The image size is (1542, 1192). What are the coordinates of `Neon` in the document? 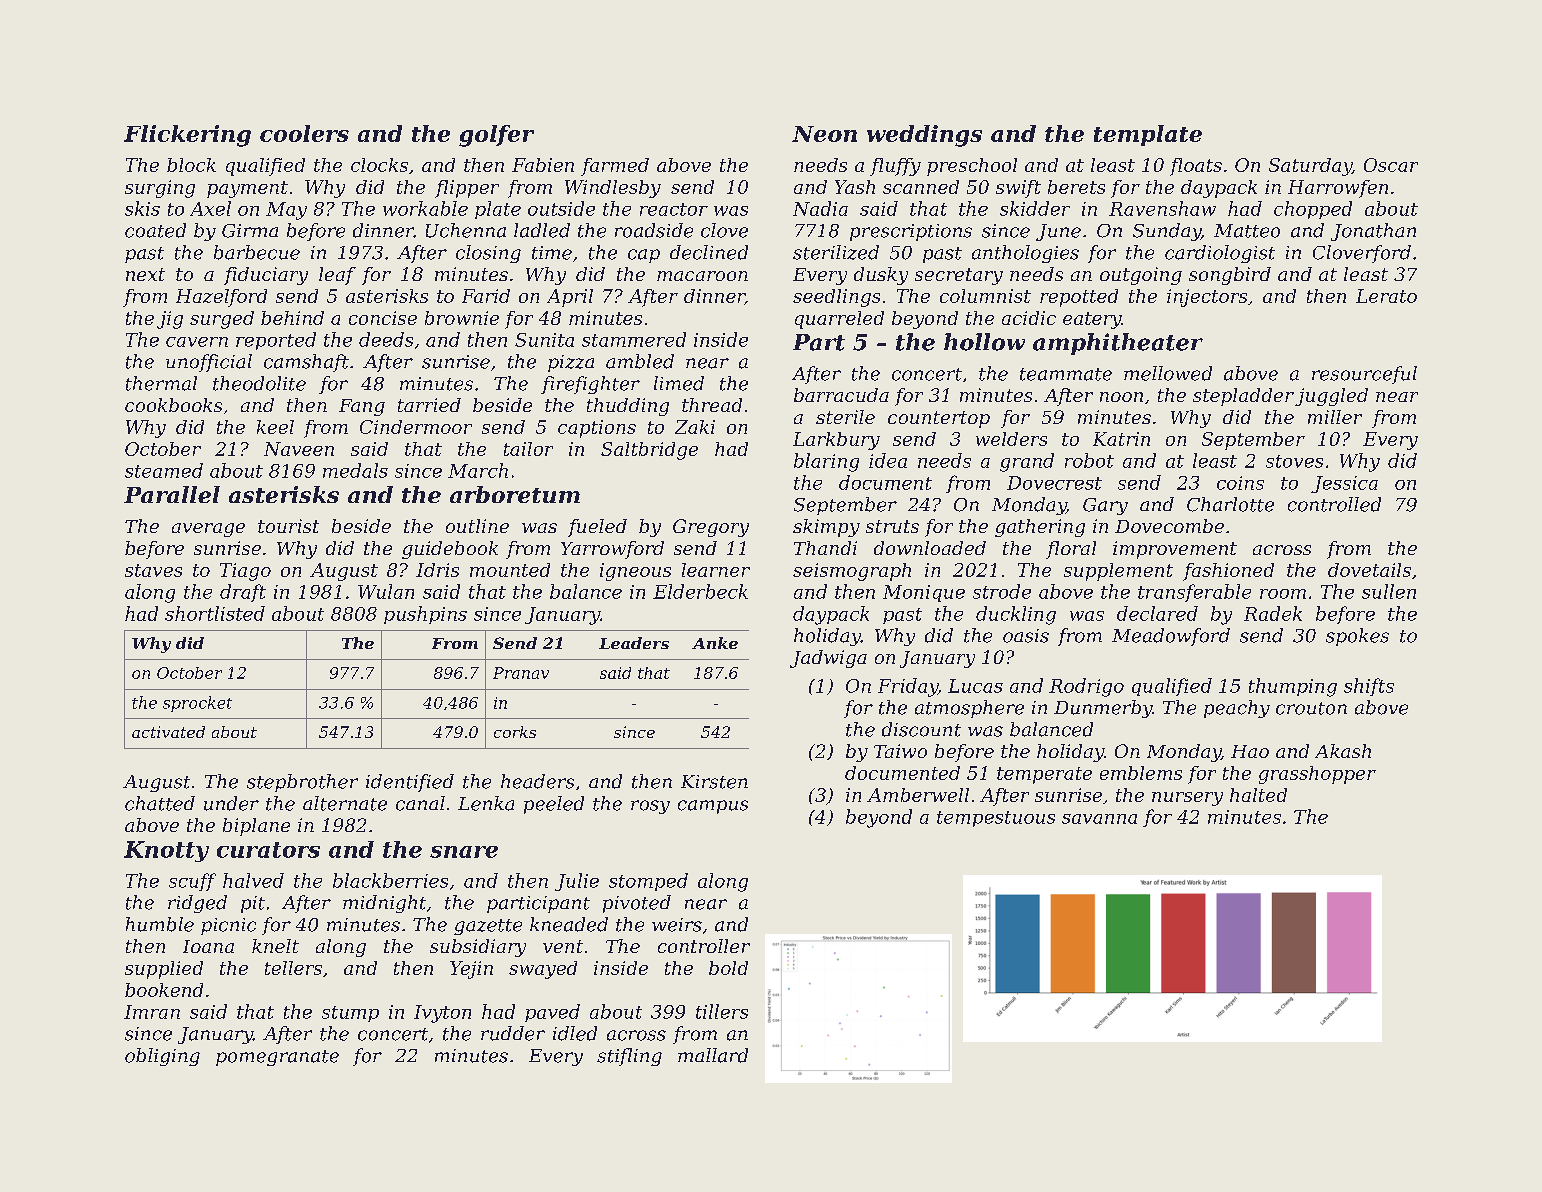 It's located at (824, 134).
